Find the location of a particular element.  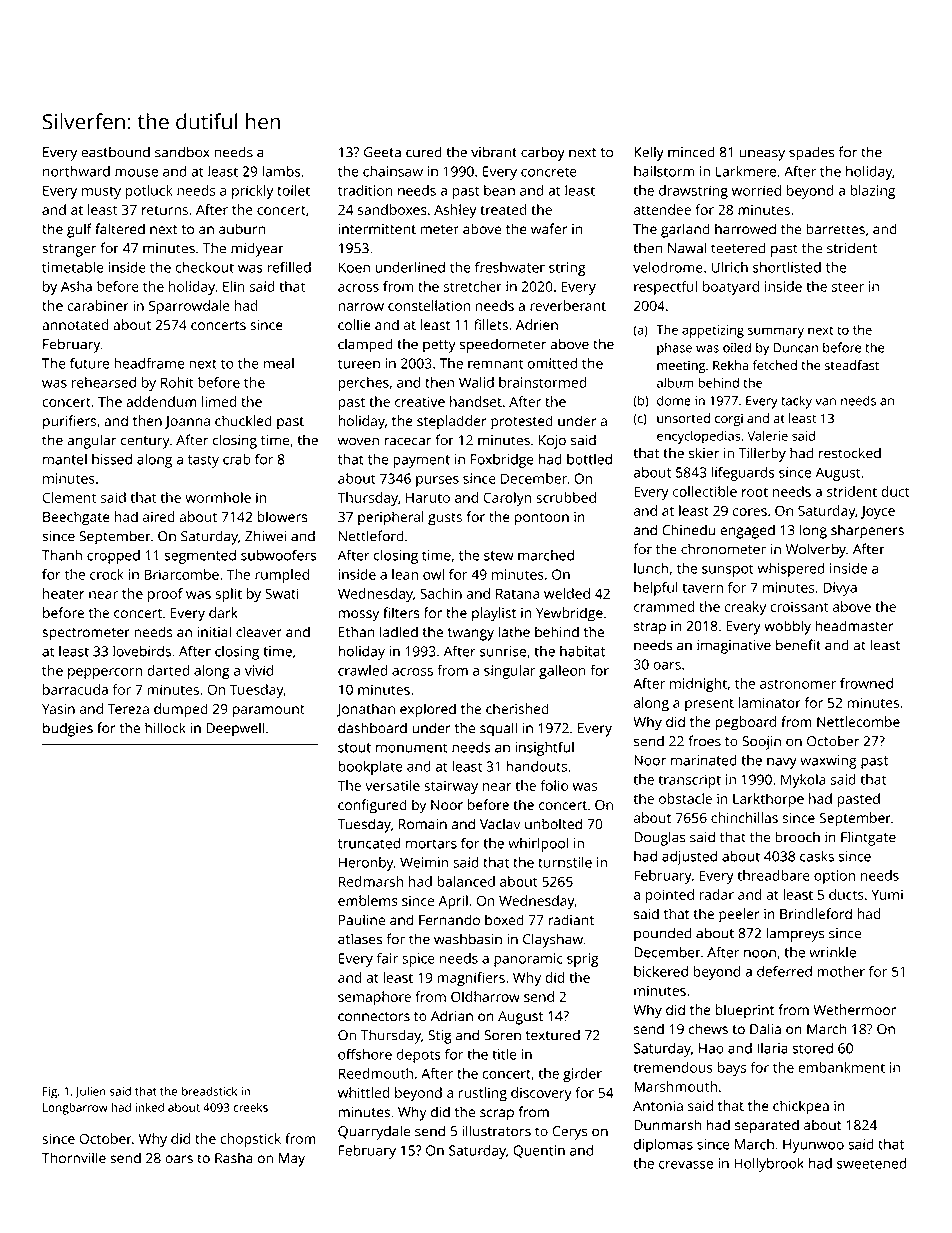

constellation is located at coordinates (429, 305).
